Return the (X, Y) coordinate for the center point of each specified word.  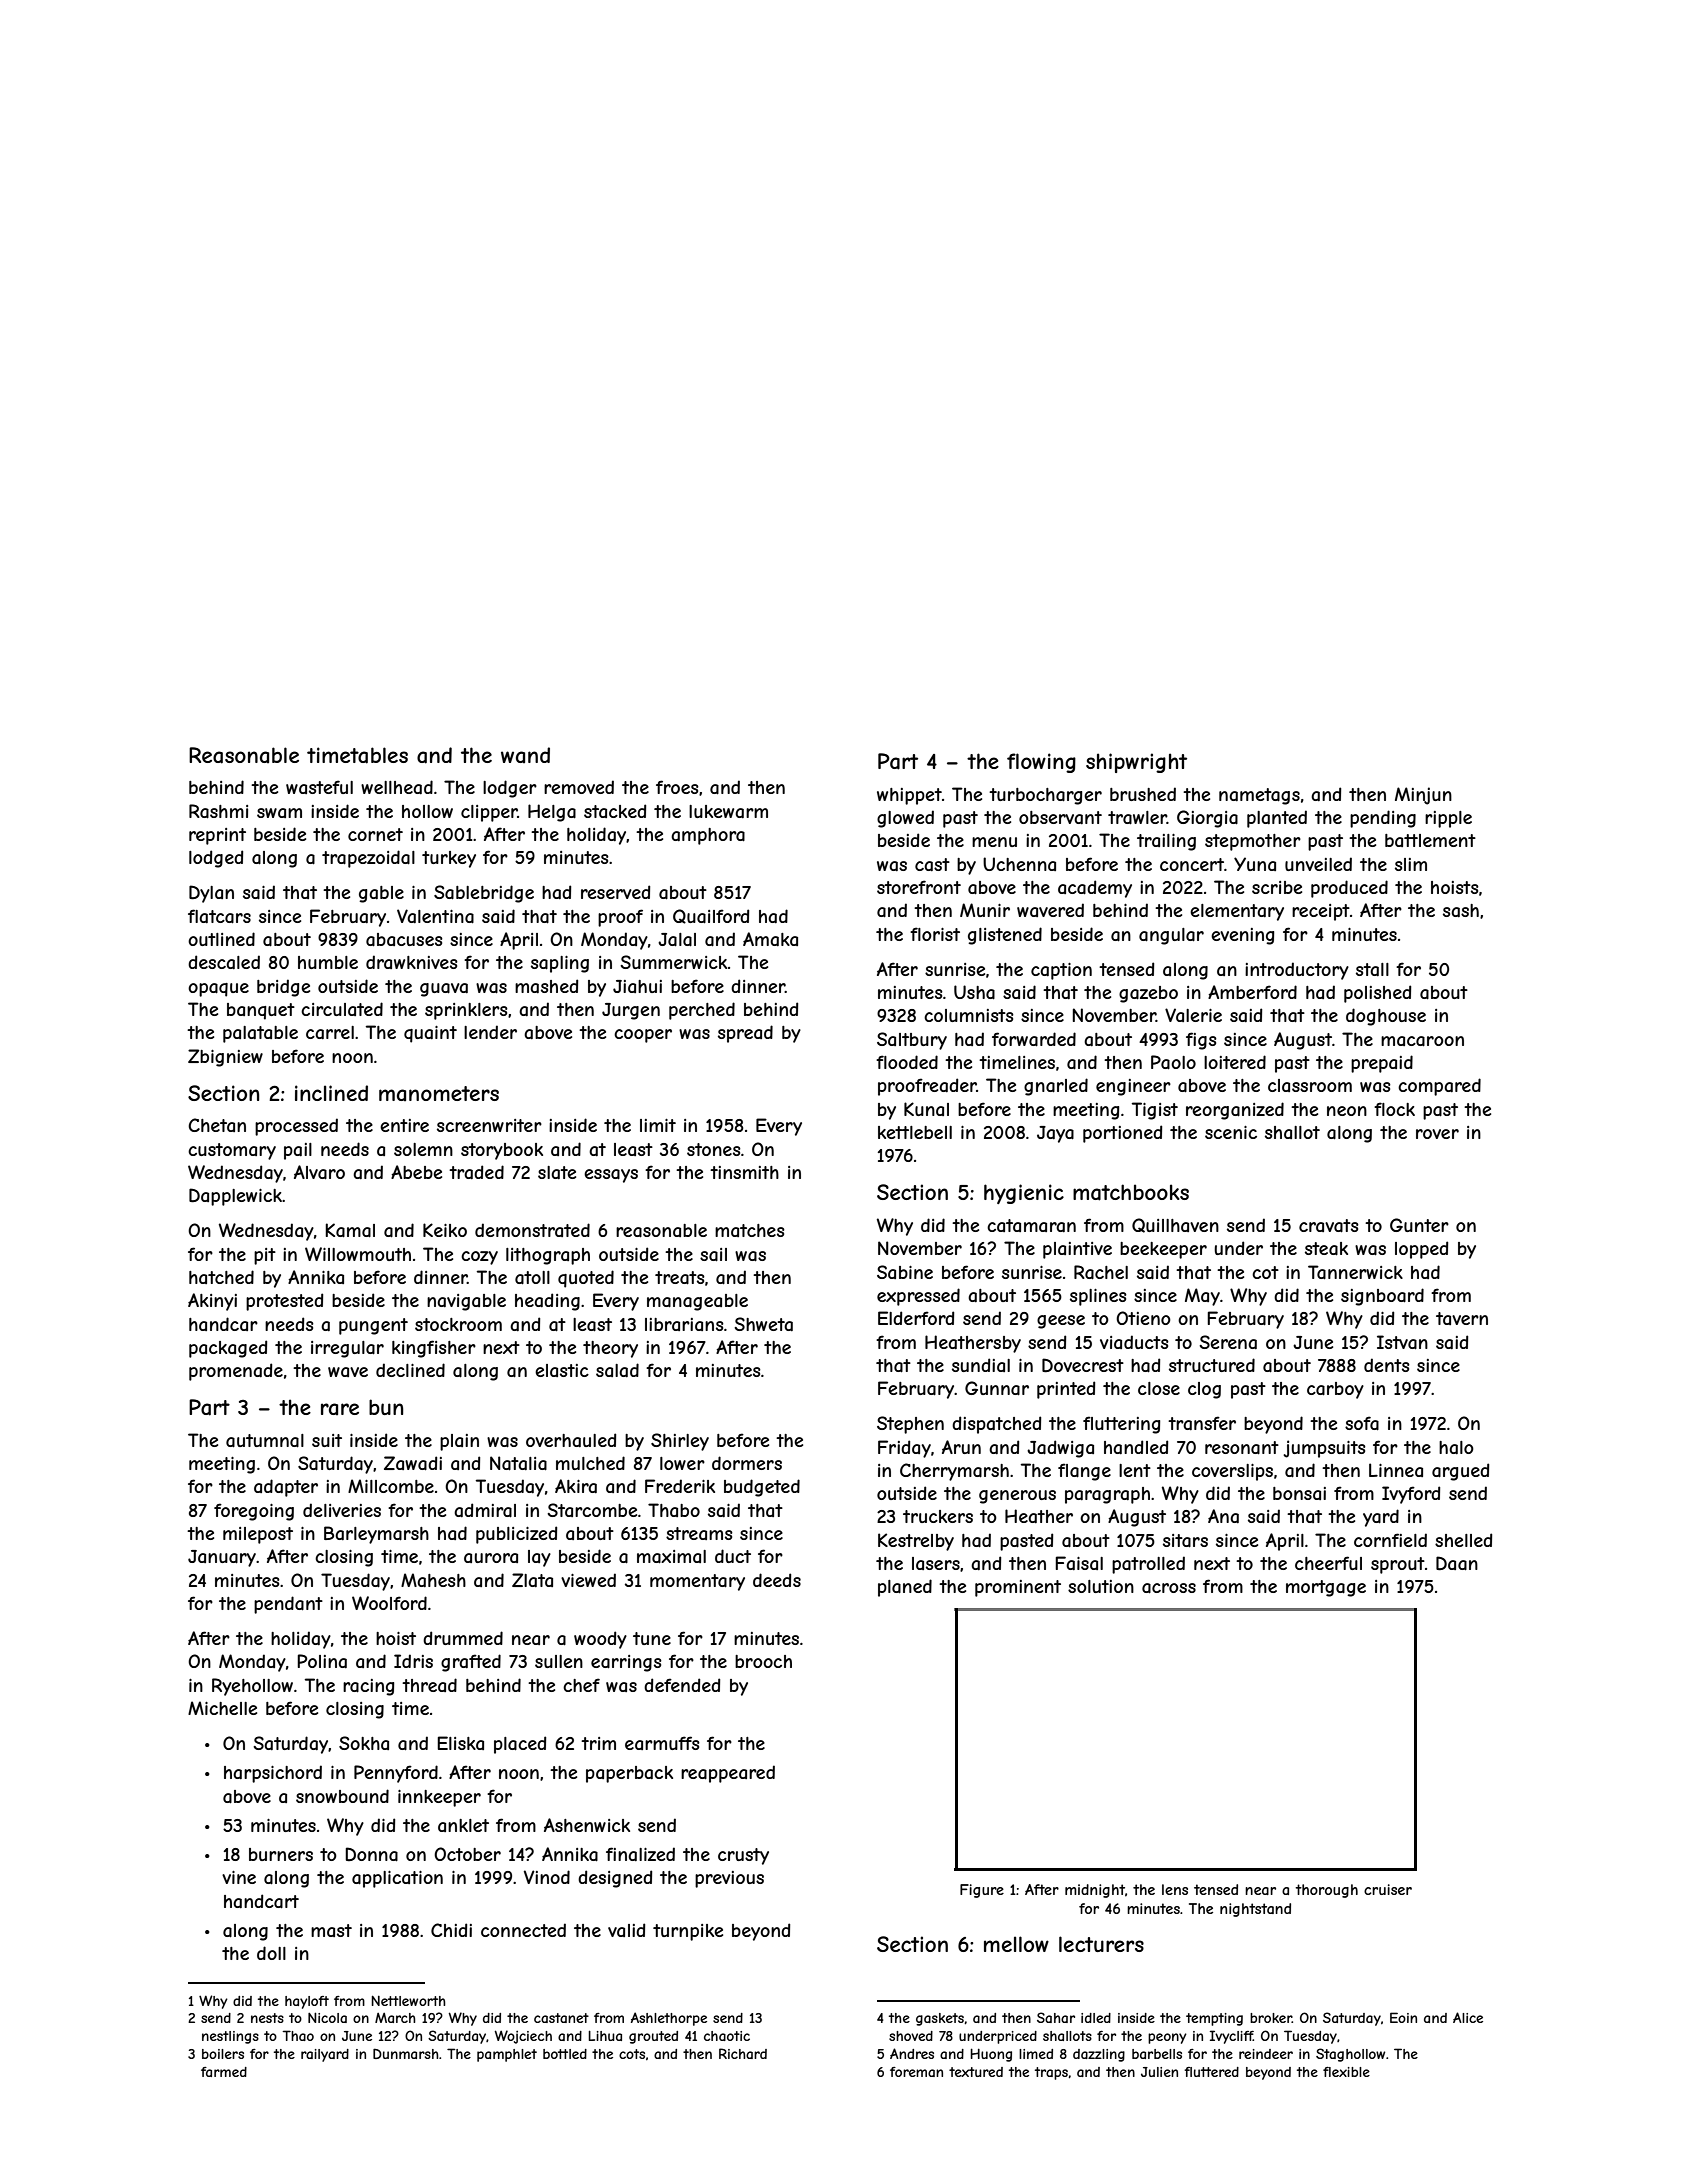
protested (284, 1302)
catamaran (1031, 1225)
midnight (1095, 1891)
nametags (1259, 796)
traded (476, 1172)
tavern (1462, 1318)
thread (429, 1685)
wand (525, 755)
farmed (224, 2072)
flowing (1041, 763)
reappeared (728, 1774)
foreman (916, 2072)
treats (680, 1278)
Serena (1228, 1342)
